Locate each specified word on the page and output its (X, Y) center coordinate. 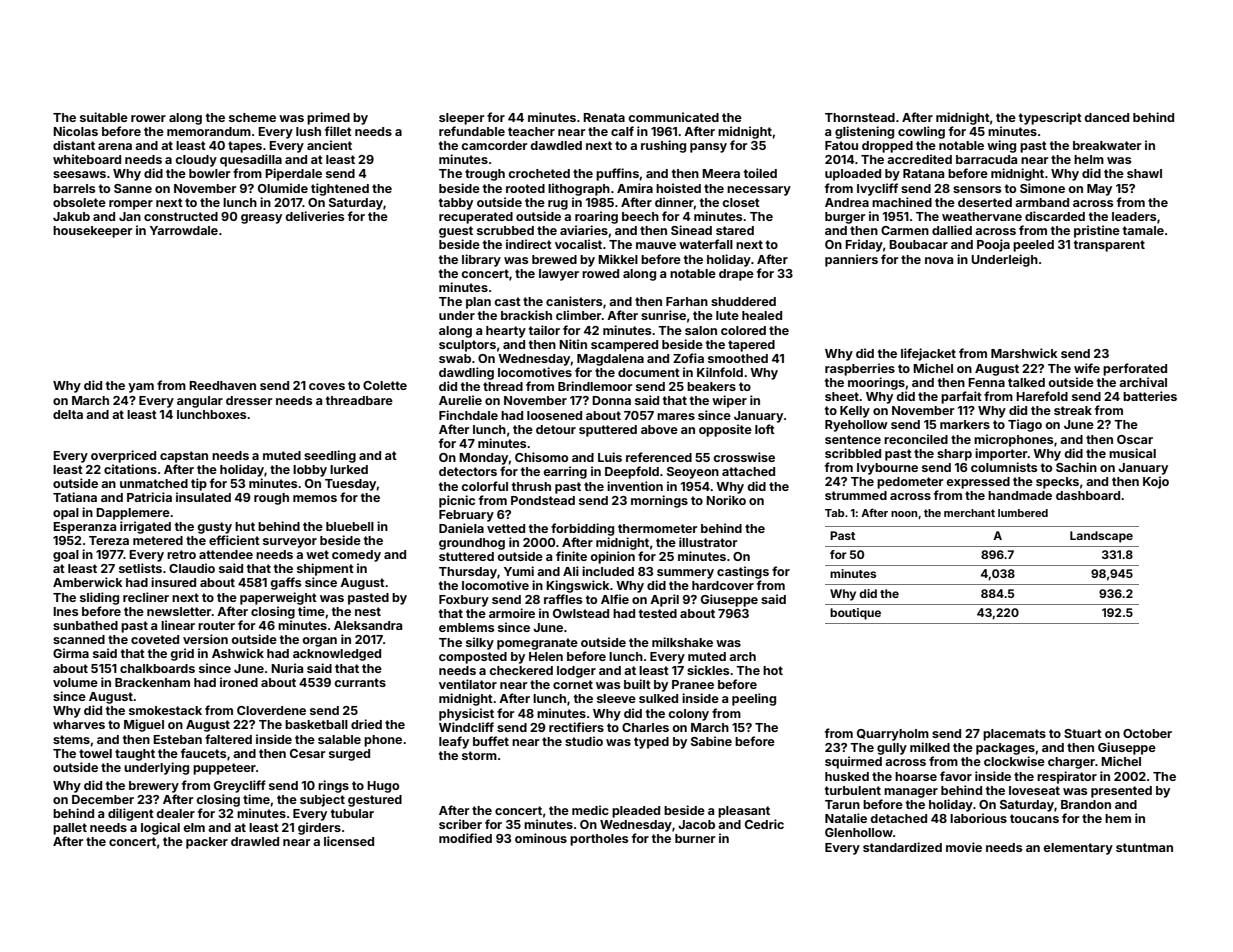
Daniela (461, 528)
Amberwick (88, 582)
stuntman (1144, 847)
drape (736, 275)
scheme (252, 117)
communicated (673, 117)
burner (695, 838)
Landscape (1101, 537)
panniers (851, 260)
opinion (612, 557)
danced (1106, 117)
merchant (969, 513)
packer (207, 843)
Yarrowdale (184, 230)
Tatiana (75, 497)
